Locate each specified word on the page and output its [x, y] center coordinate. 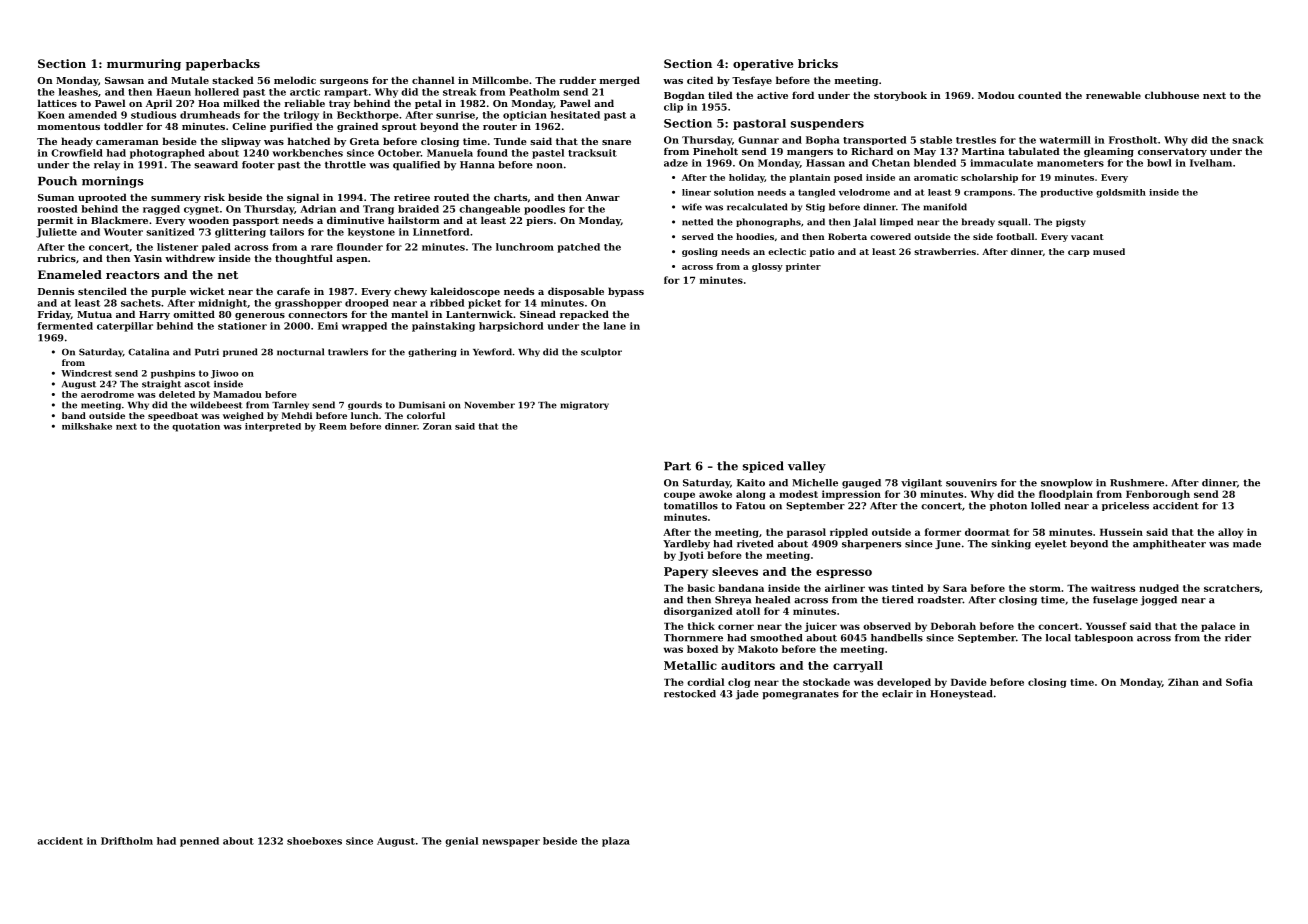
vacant [1087, 237]
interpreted [273, 427]
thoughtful [304, 259]
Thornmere [693, 638]
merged [620, 81]
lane [615, 326]
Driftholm [127, 841]
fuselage [1115, 601]
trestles [976, 140]
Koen [51, 115]
